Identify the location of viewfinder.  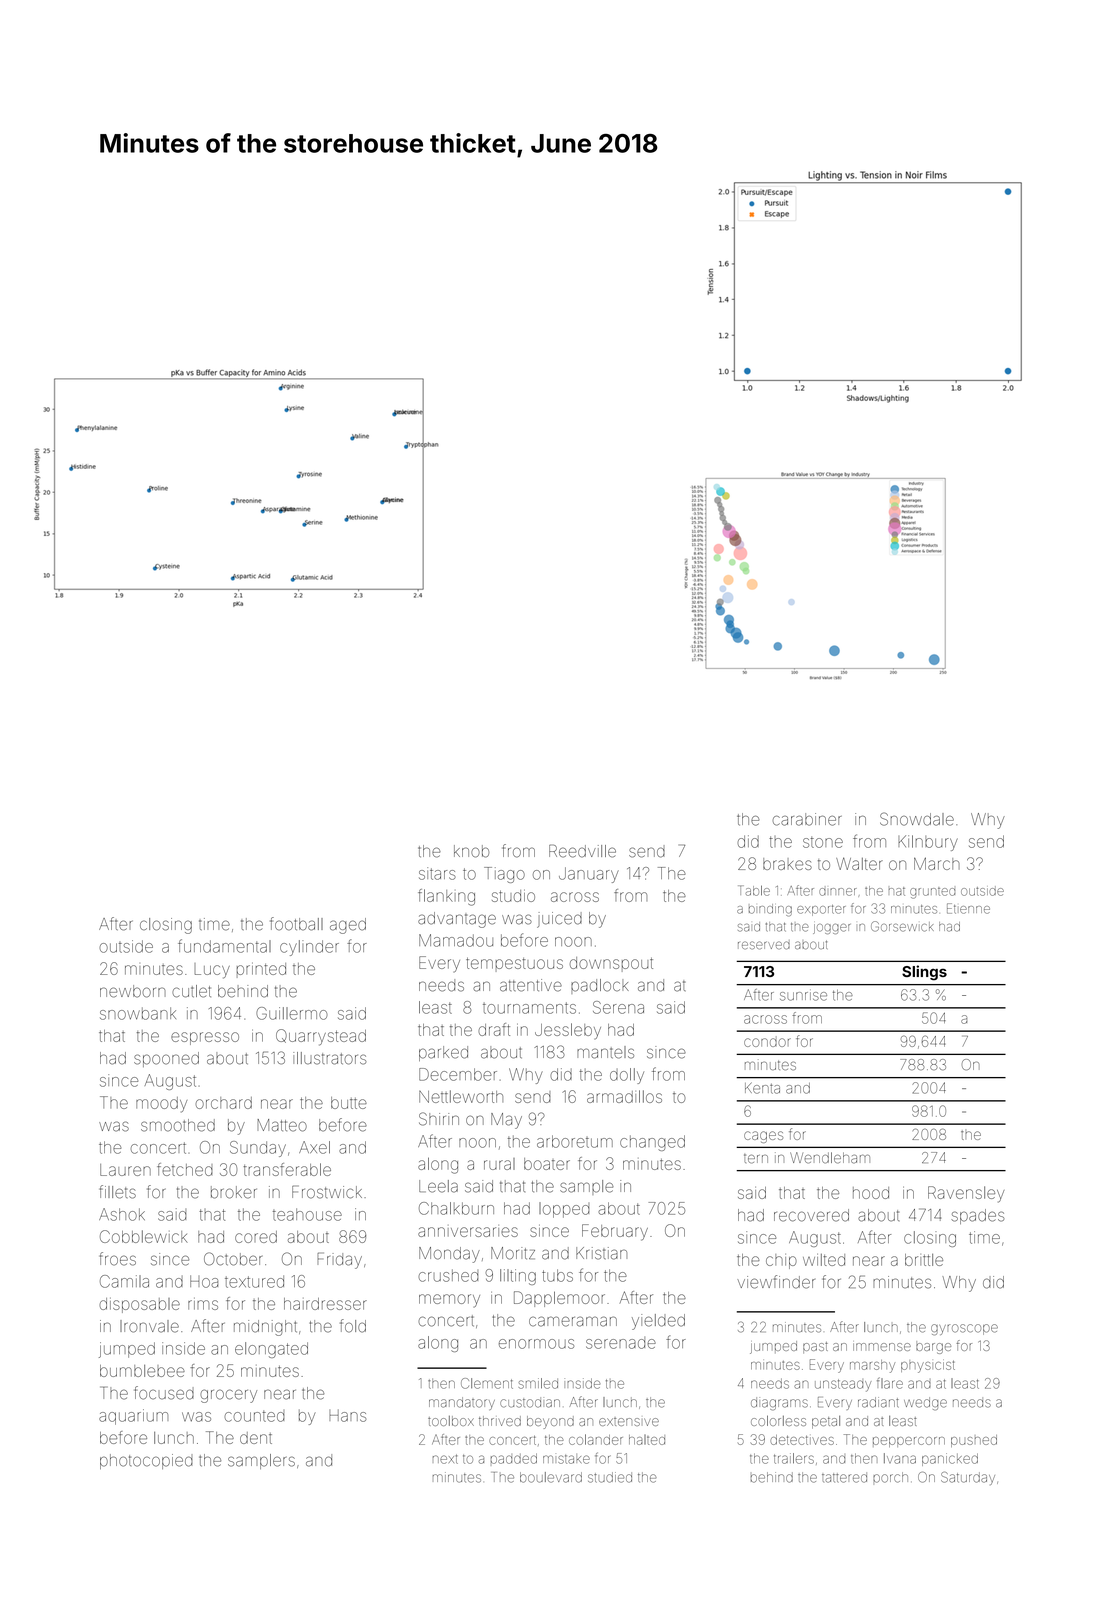
(776, 1282).
